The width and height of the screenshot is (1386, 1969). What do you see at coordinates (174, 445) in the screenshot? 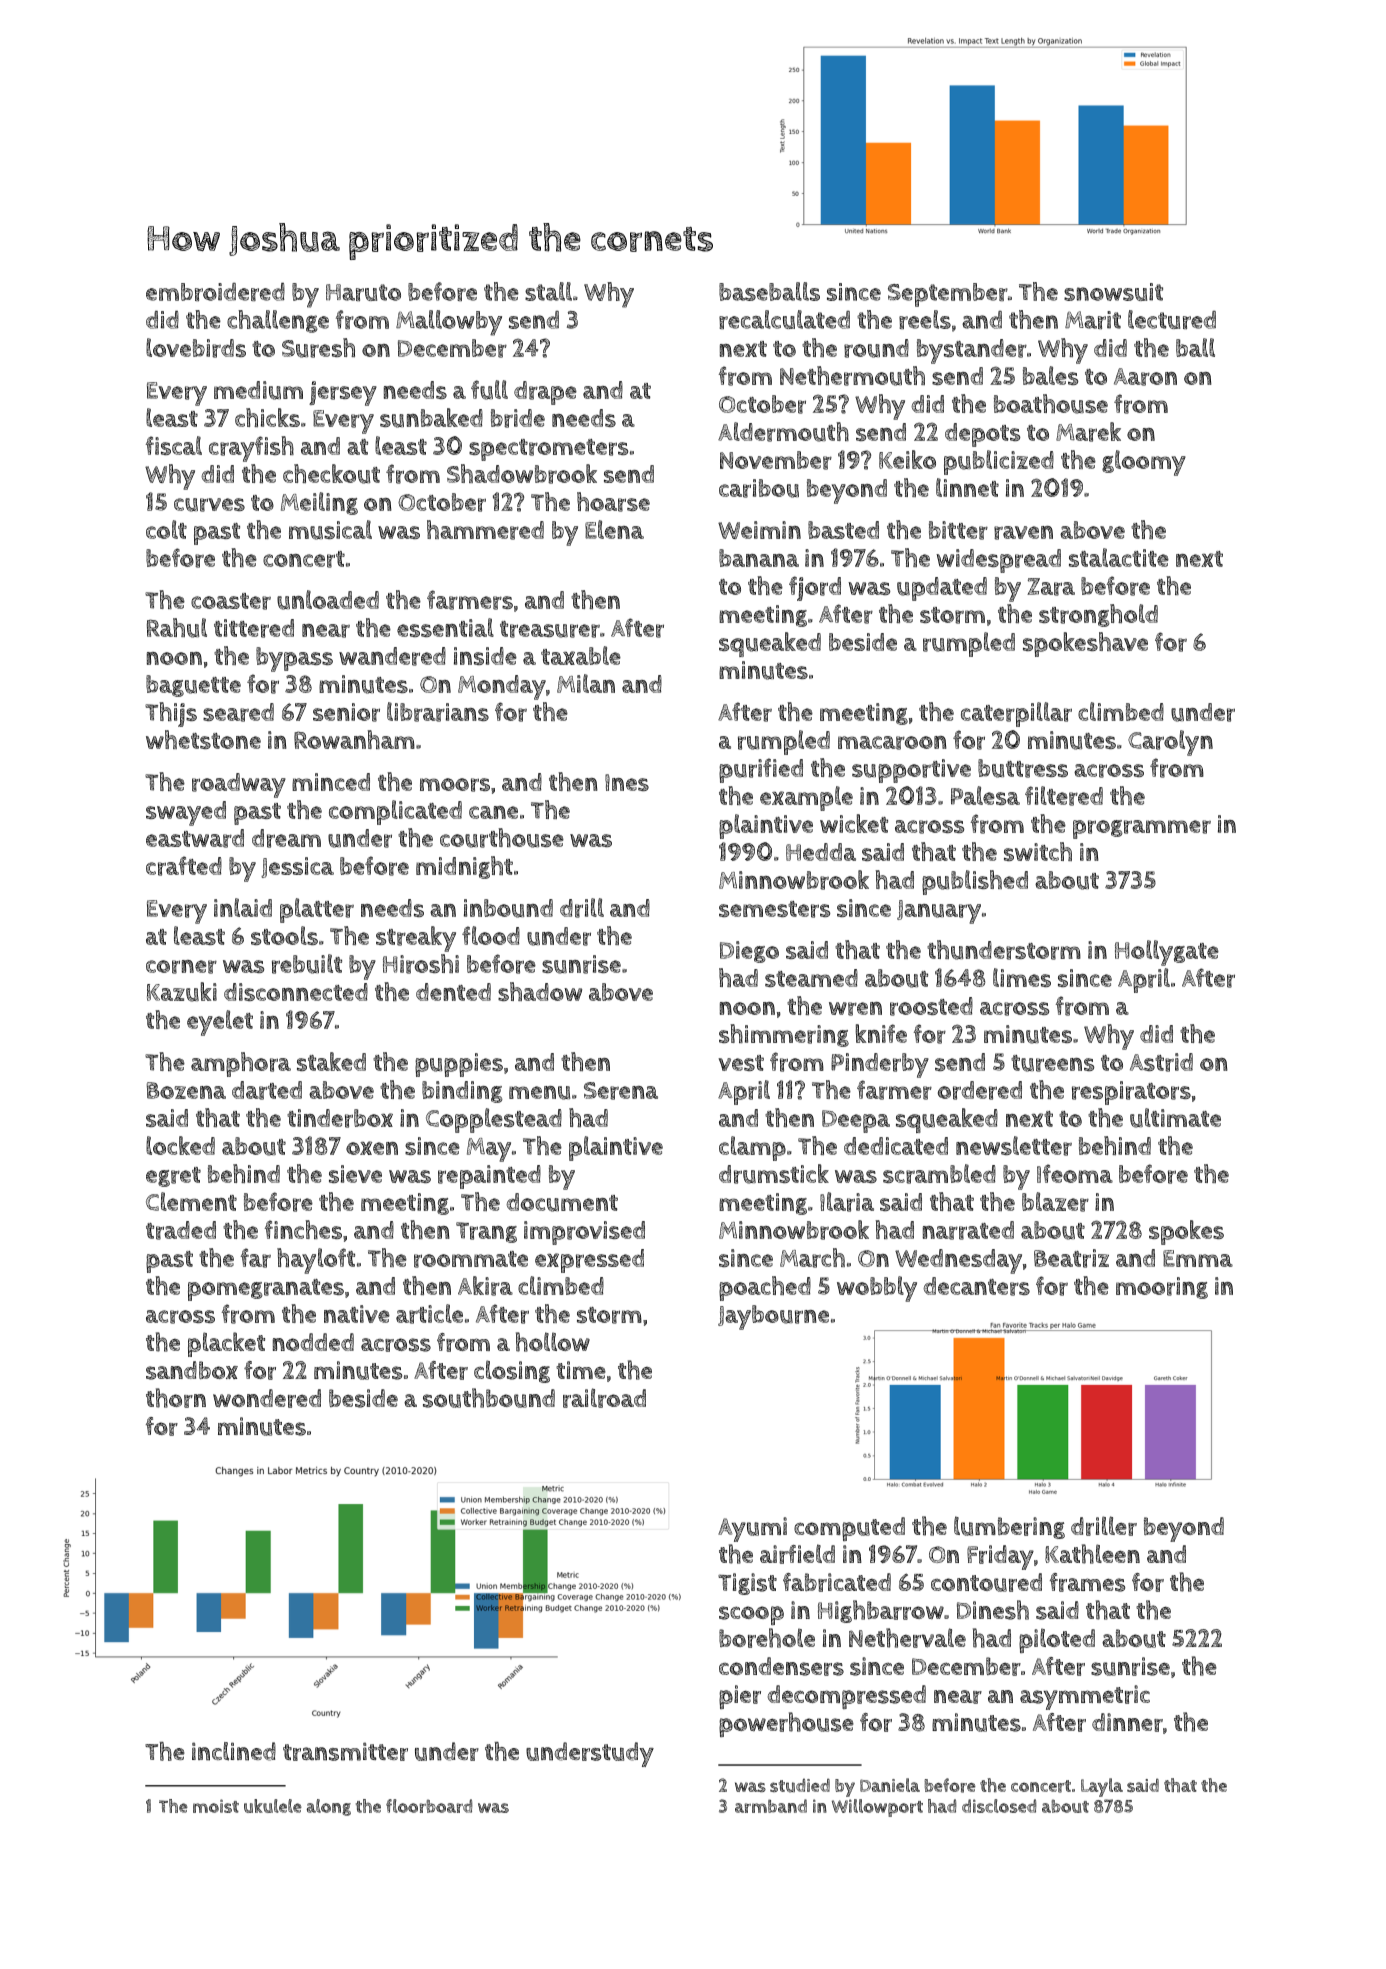
I see `fiscal` at bounding box center [174, 445].
